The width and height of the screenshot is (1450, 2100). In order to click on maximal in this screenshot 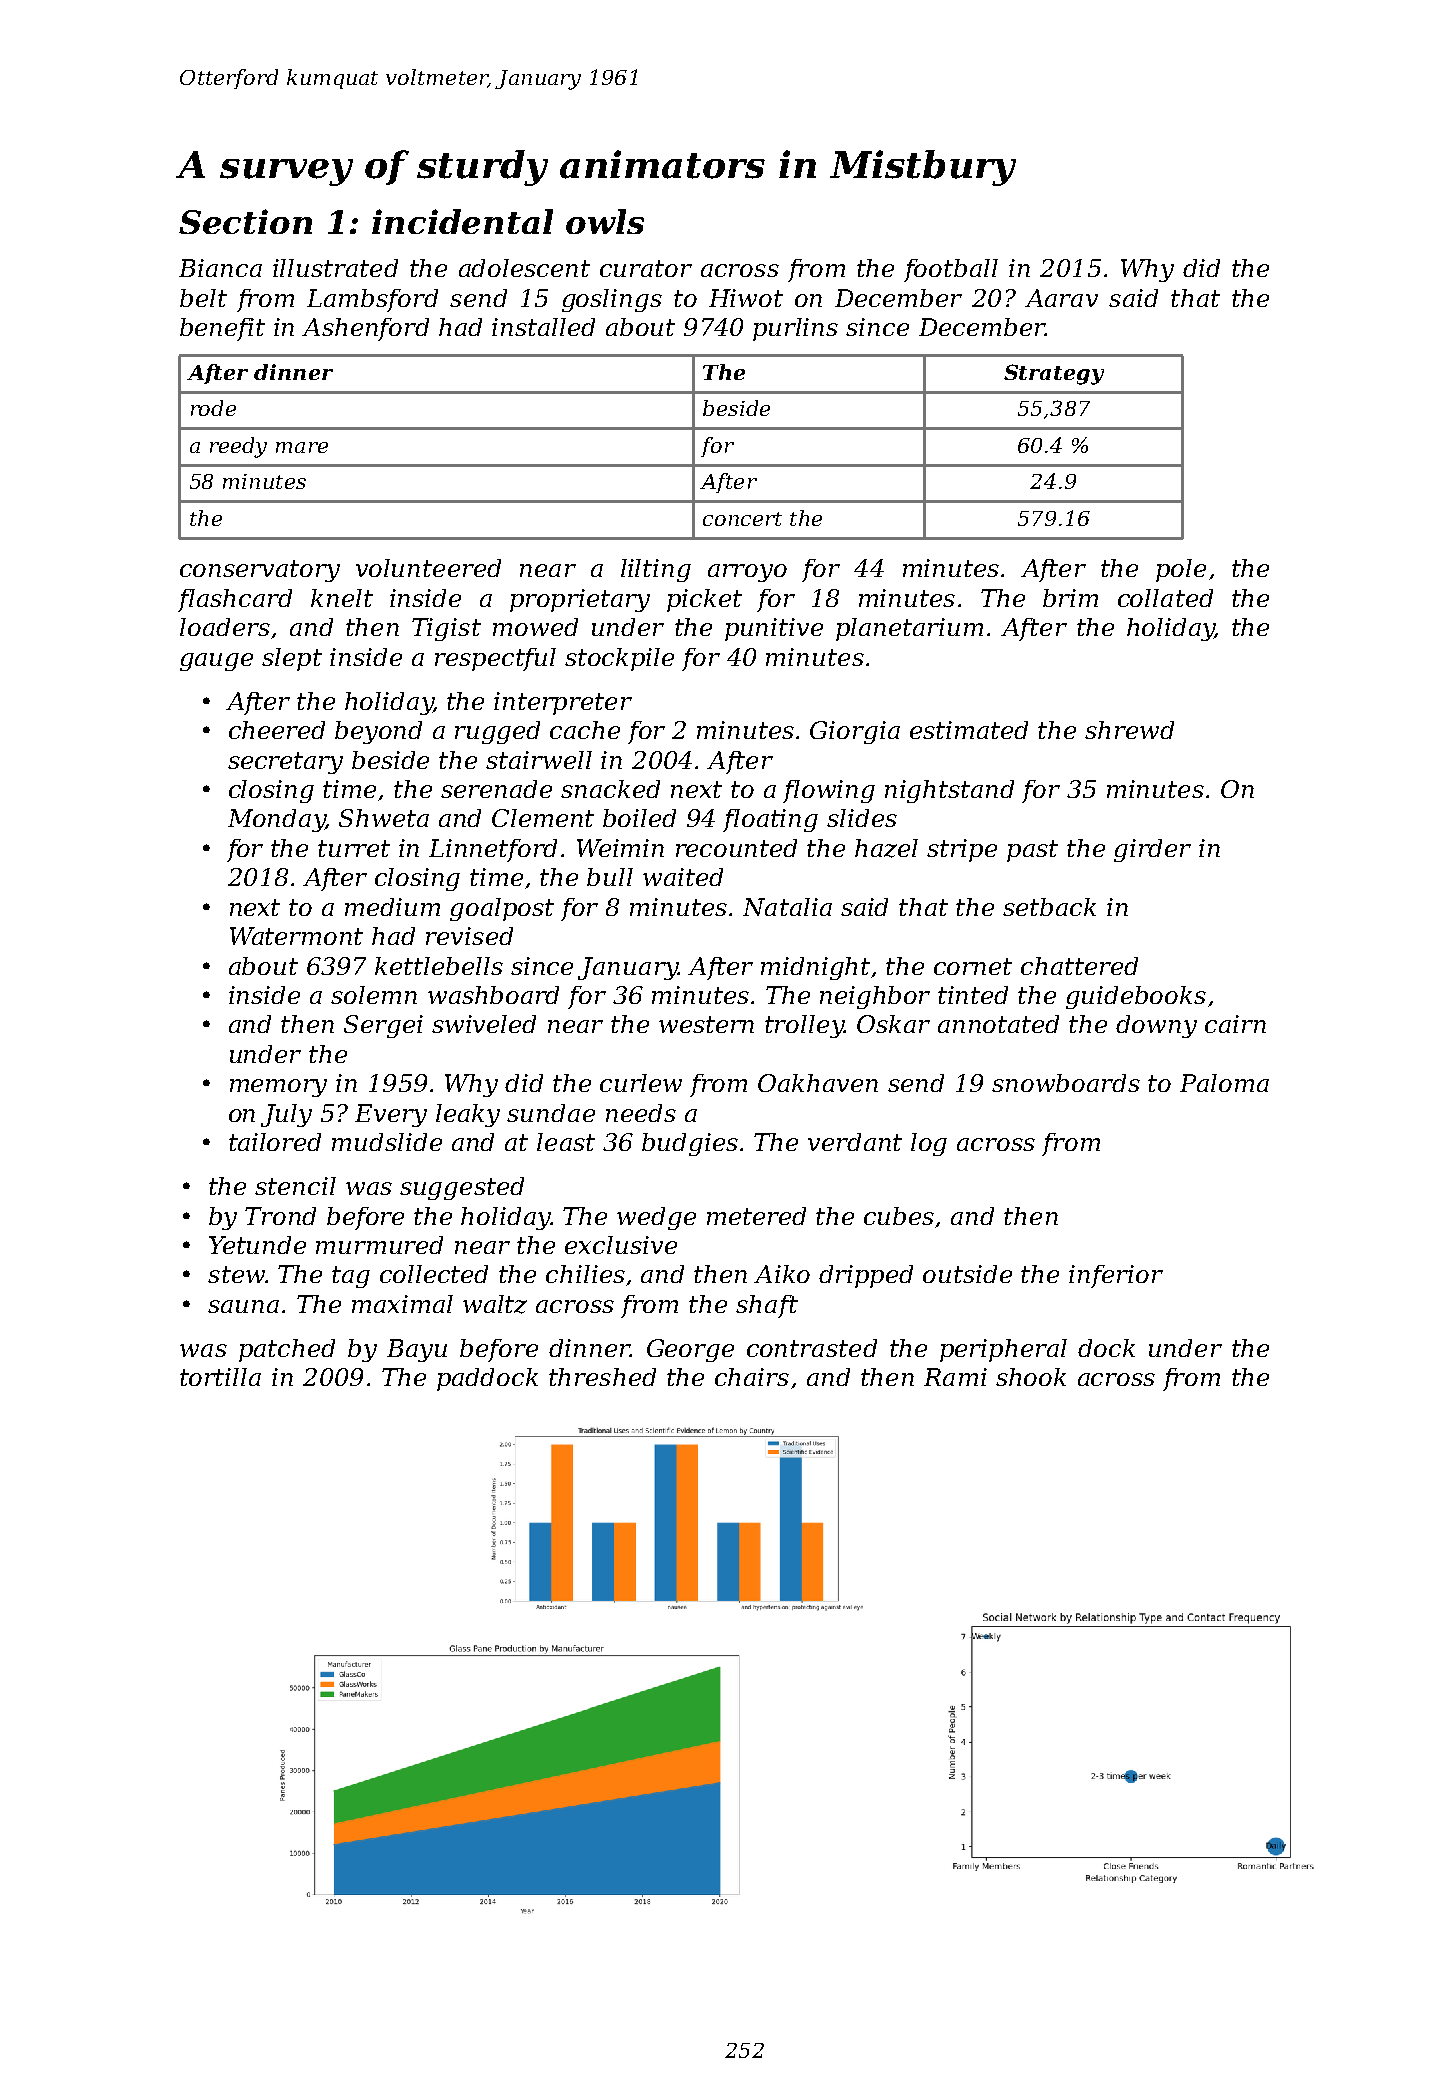, I will do `click(402, 1304)`.
